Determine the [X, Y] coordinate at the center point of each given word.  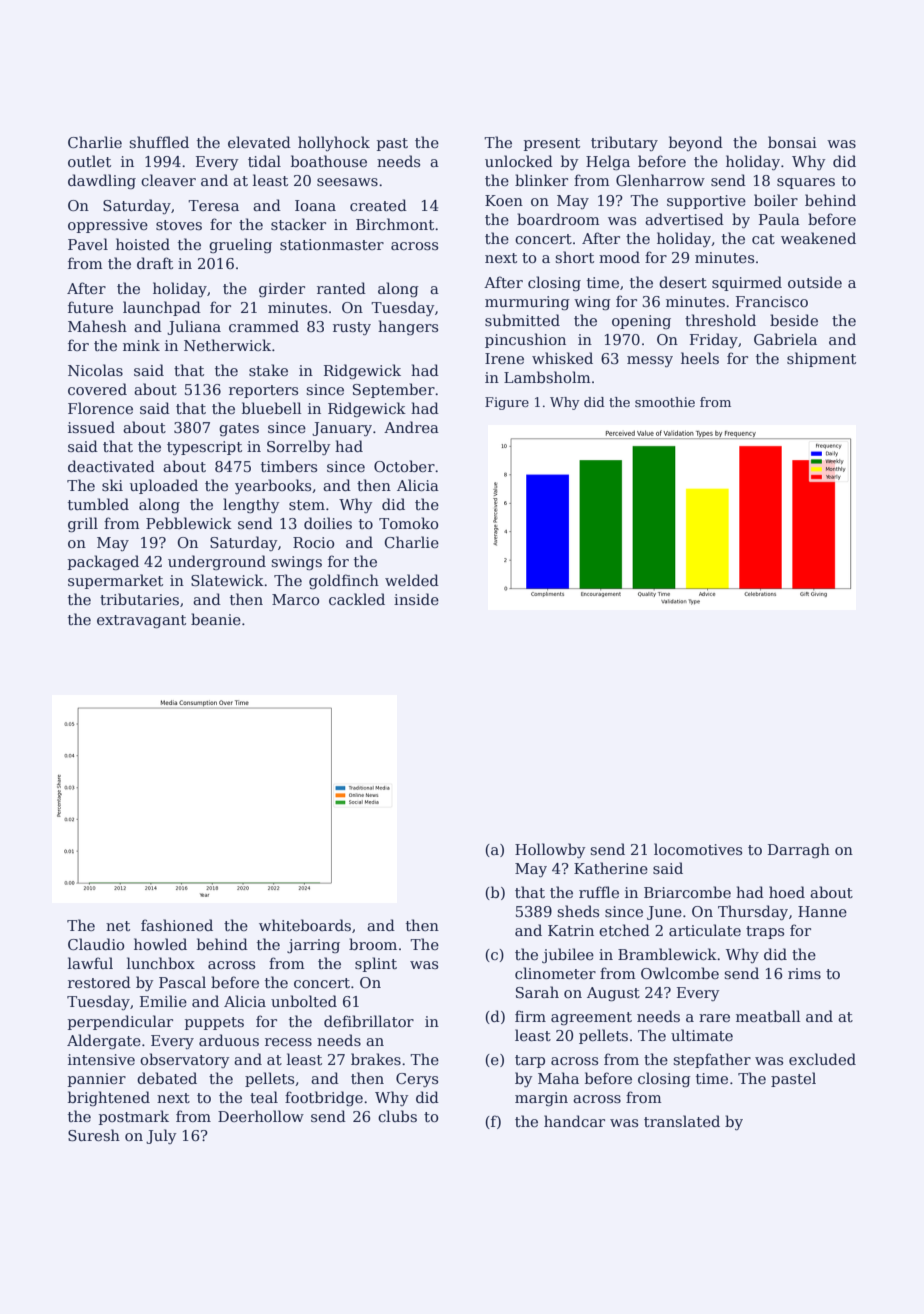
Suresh [94, 1135]
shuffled [159, 142]
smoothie [665, 402]
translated [682, 1121]
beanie [216, 619]
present [552, 144]
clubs [397, 1116]
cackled [357, 599]
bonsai [792, 142]
